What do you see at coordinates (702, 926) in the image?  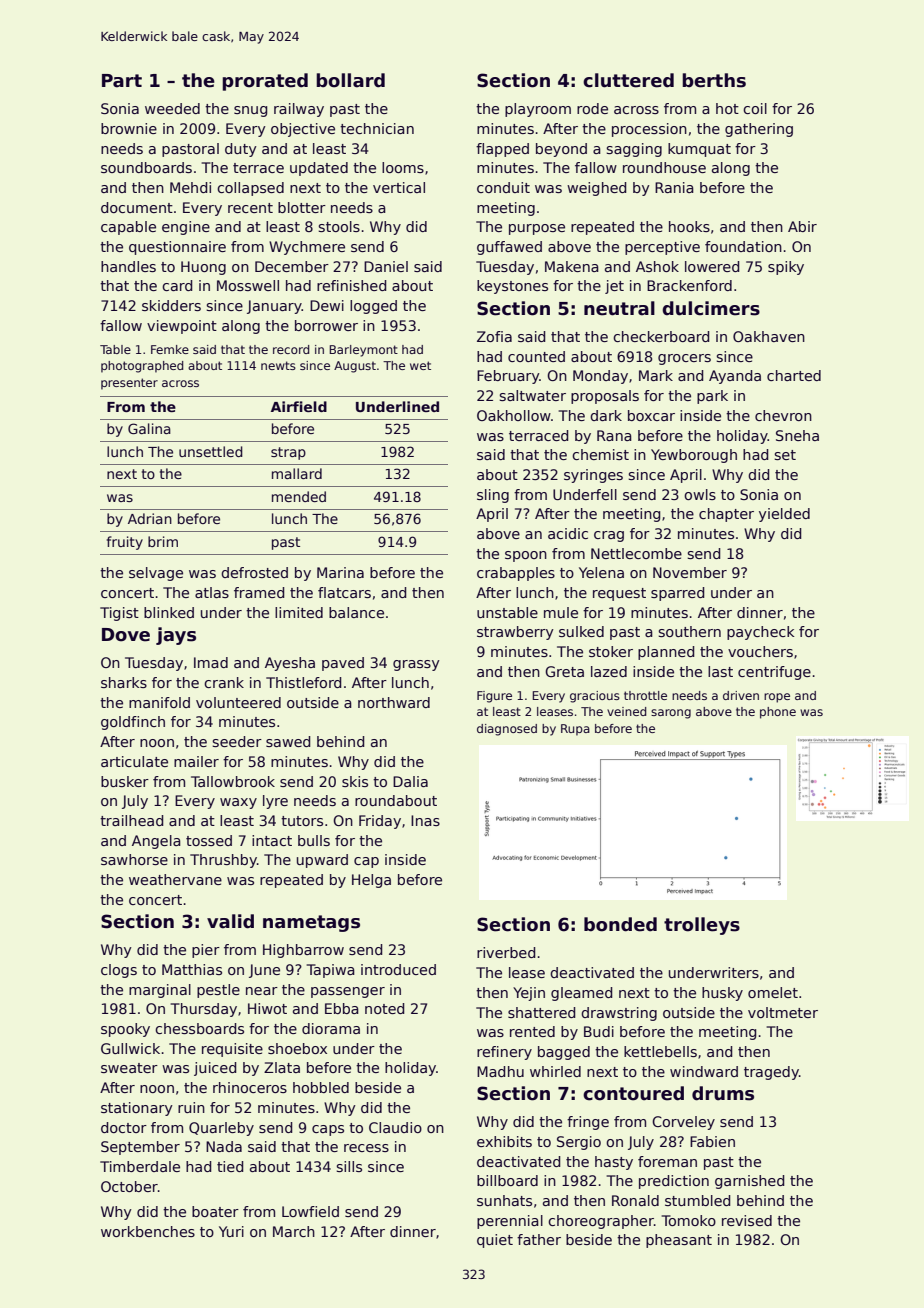 I see `trolleys` at bounding box center [702, 926].
